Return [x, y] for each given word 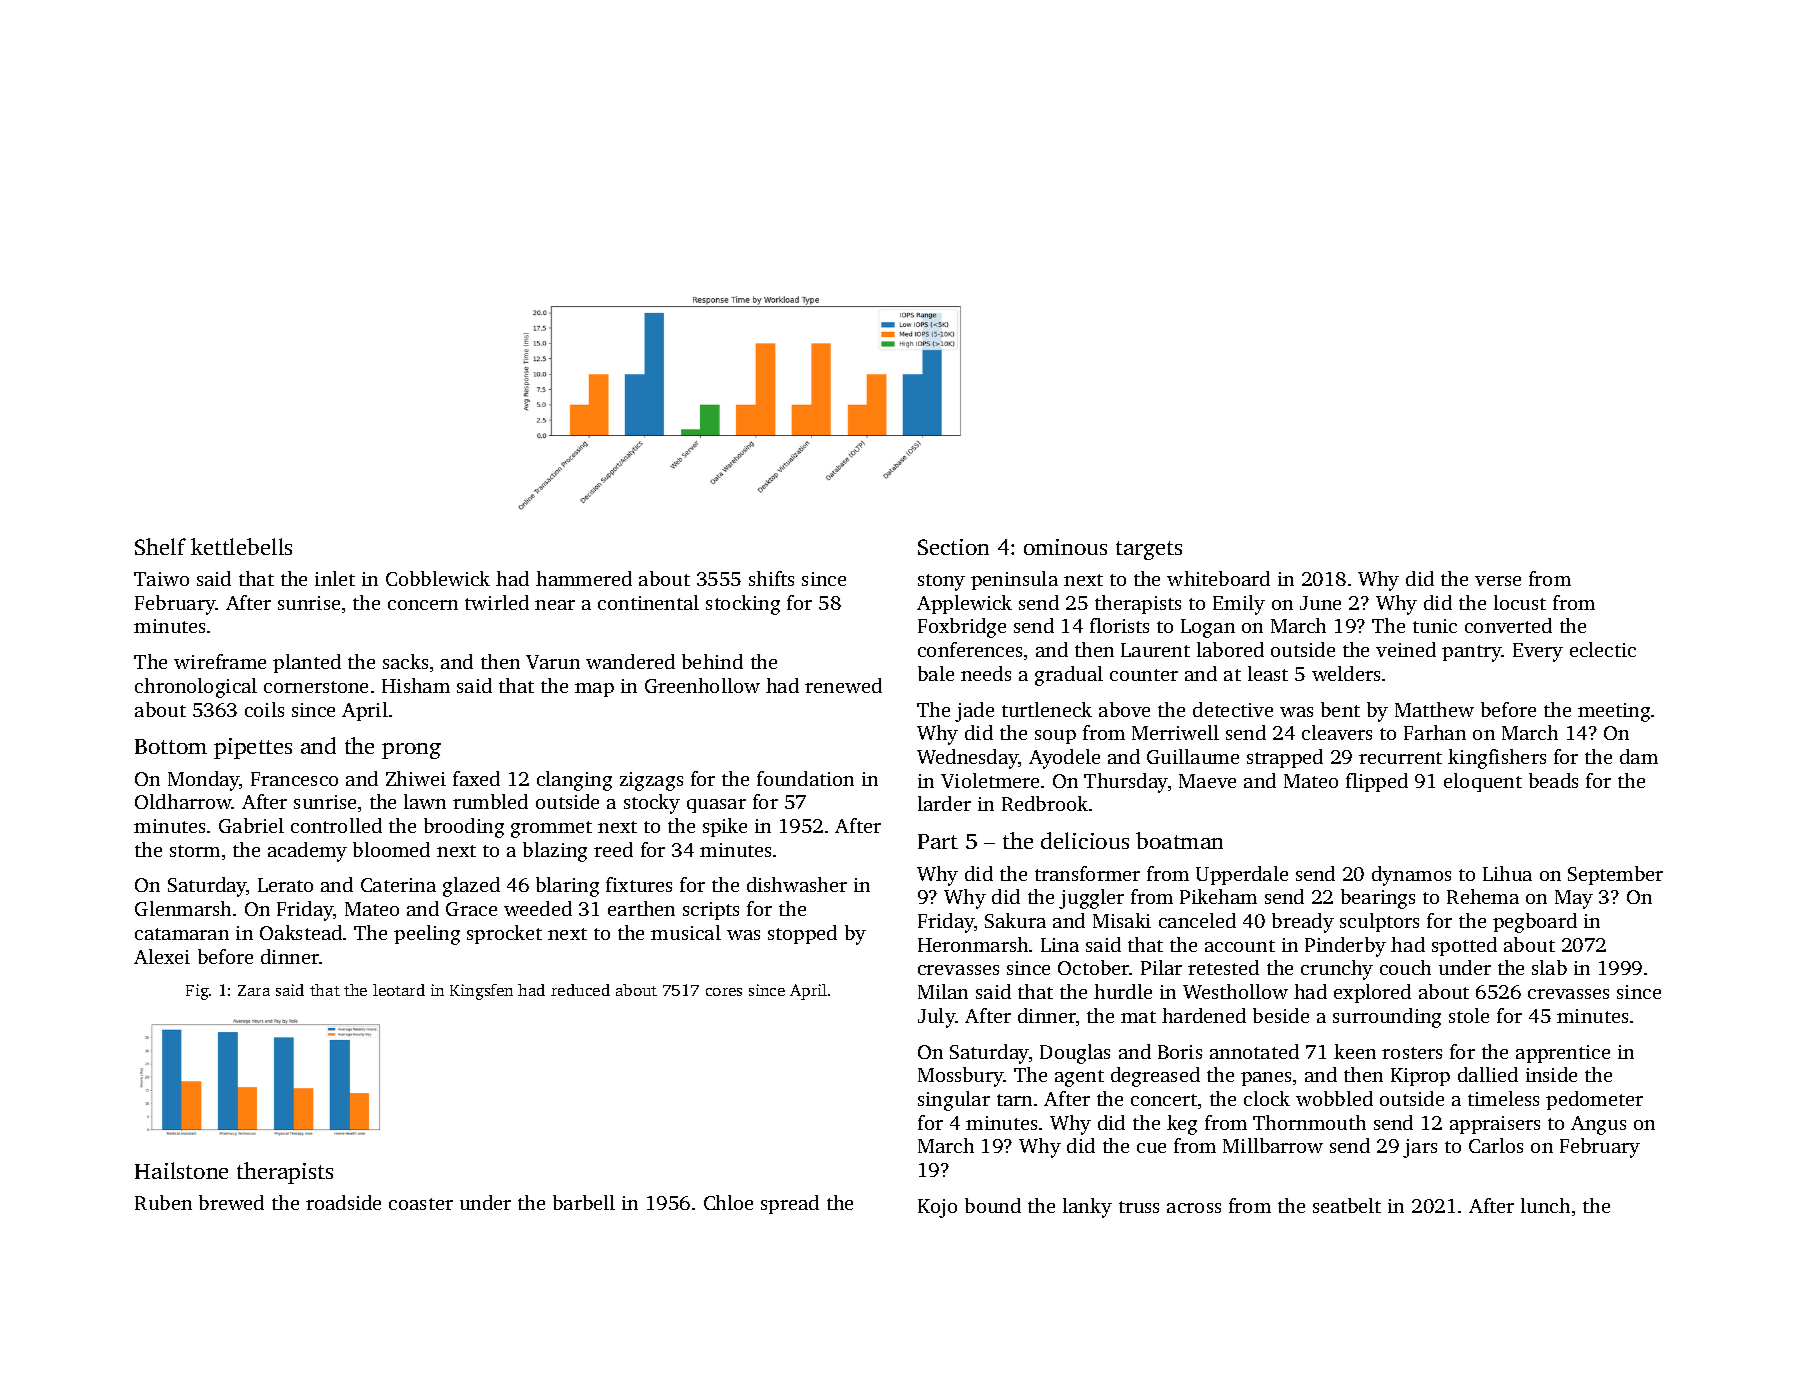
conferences [970, 649]
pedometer [1594, 1100]
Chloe [728, 1202]
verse [1498, 581]
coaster [421, 1204]
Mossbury [961, 1077]
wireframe [220, 661]
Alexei [162, 956]
